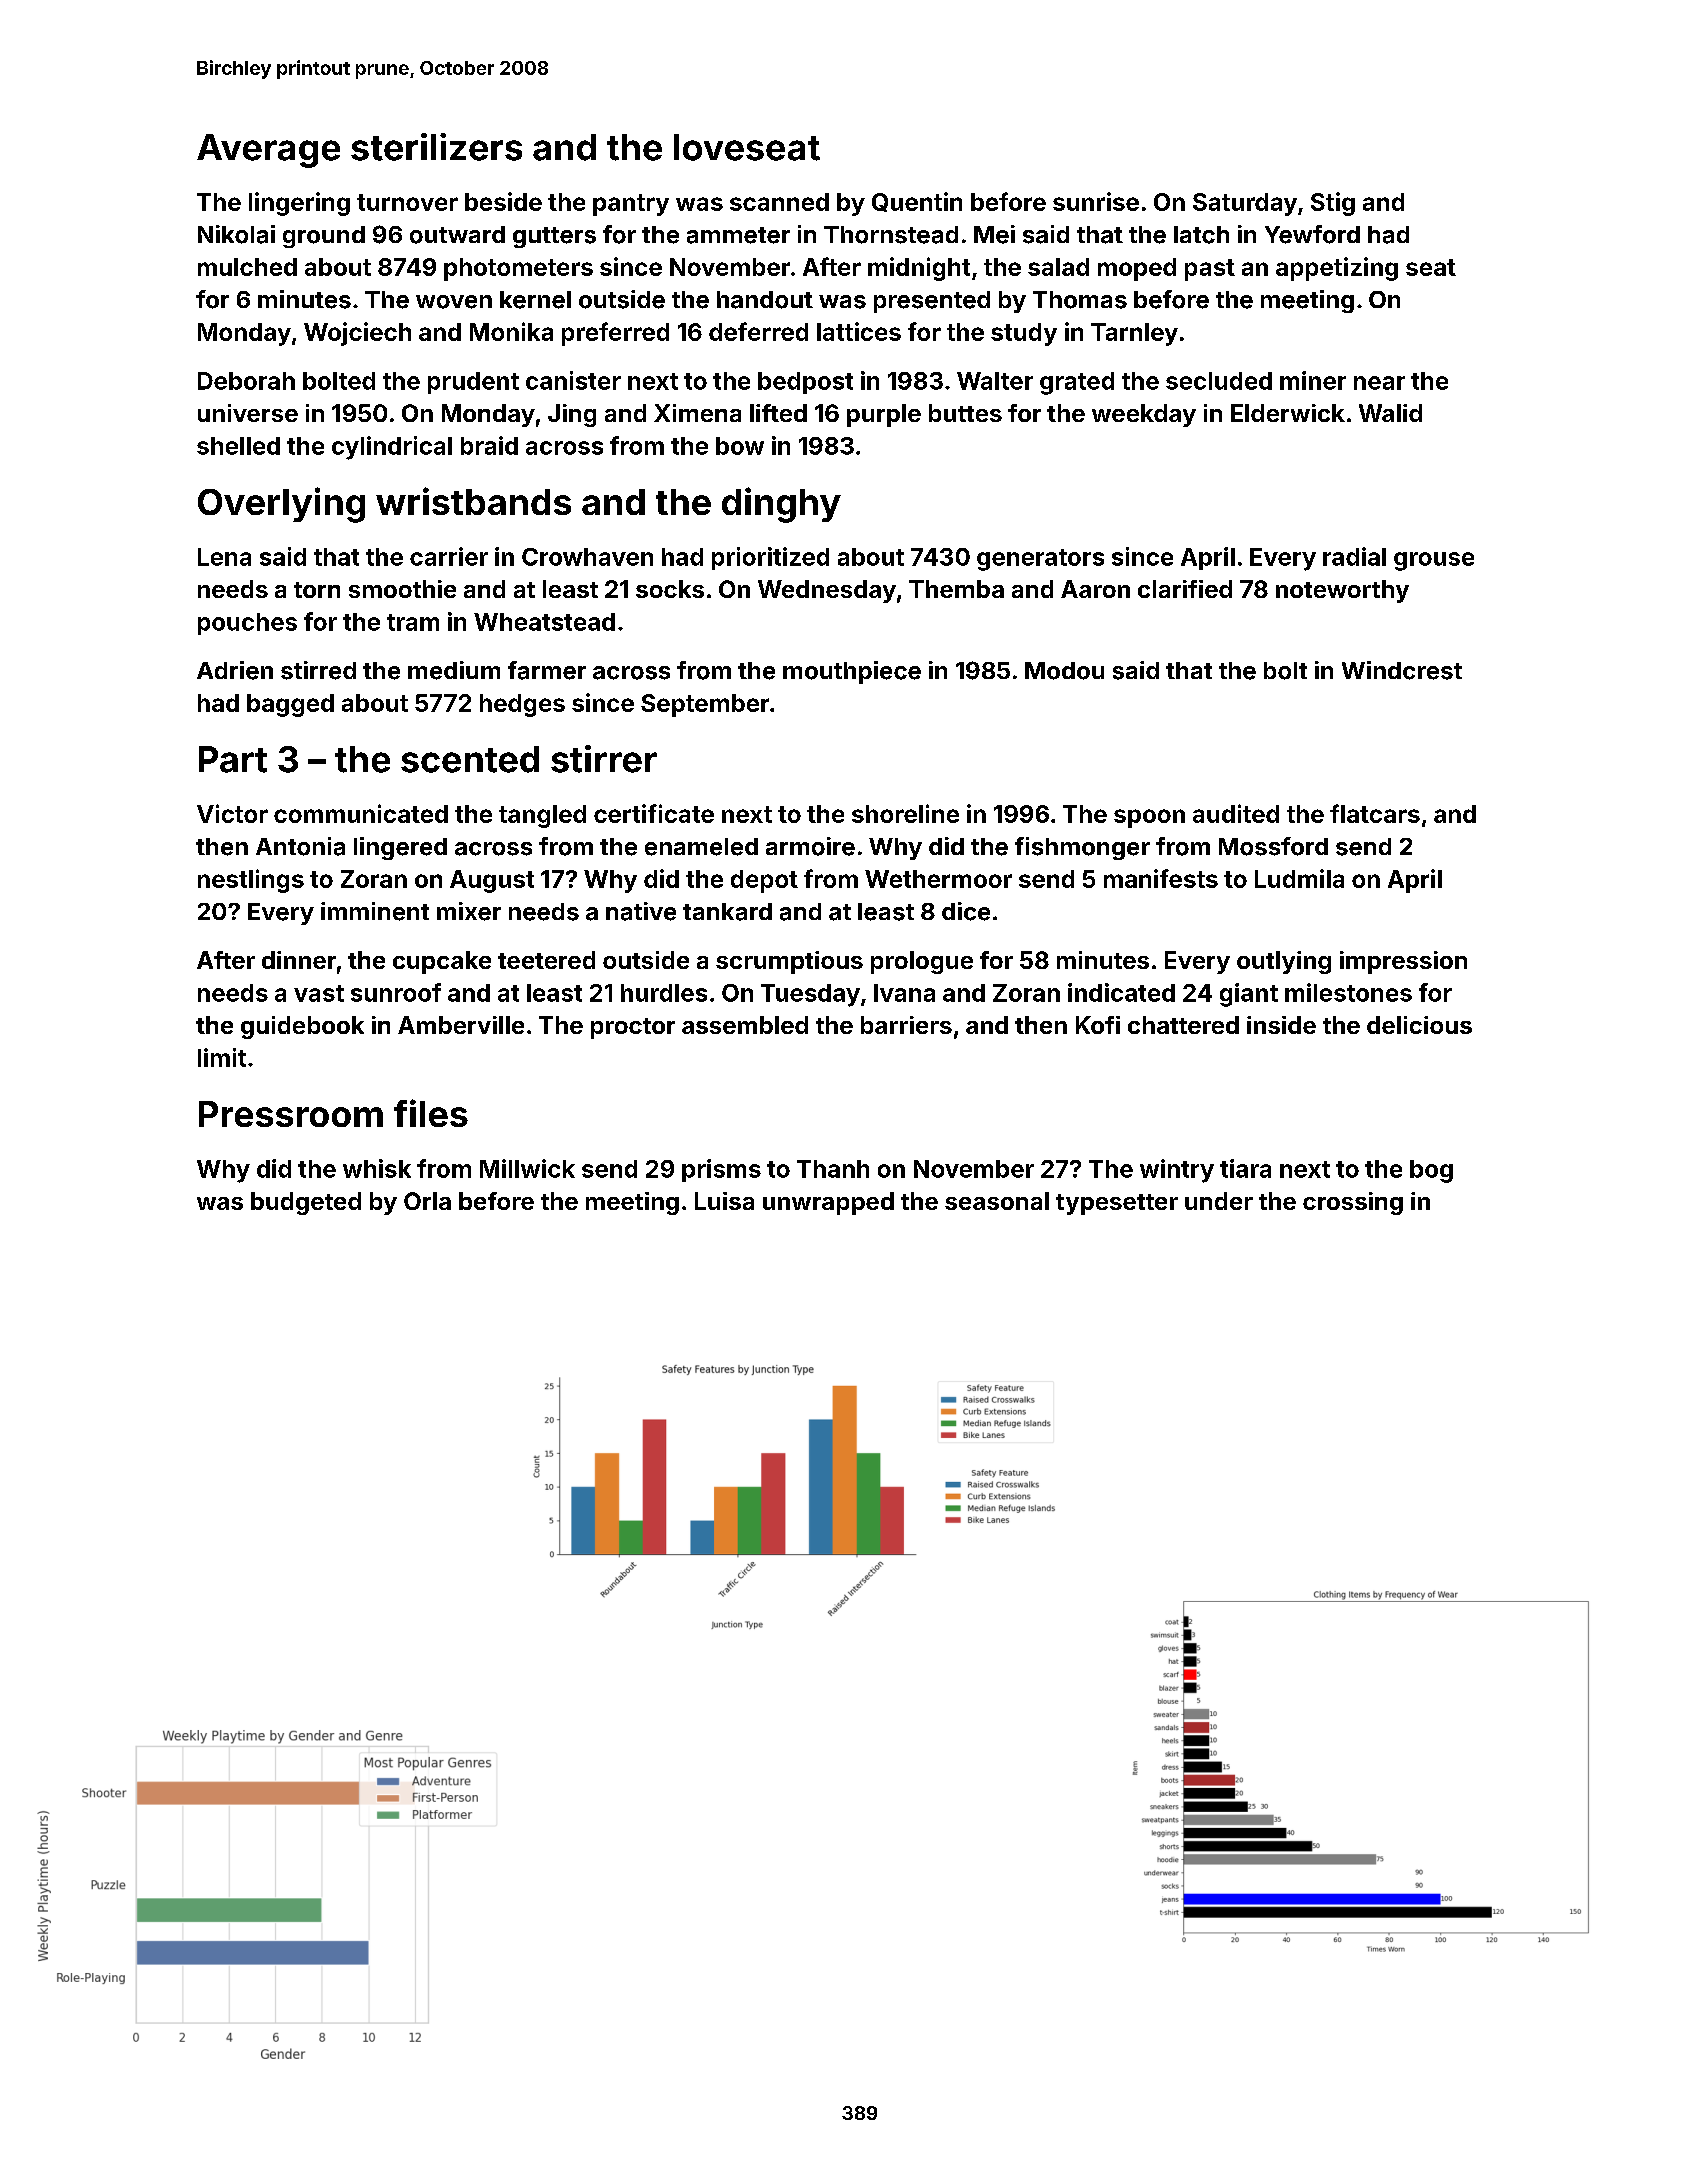 The image size is (1683, 2178). What do you see at coordinates (1024, 334) in the image?
I see `study` at bounding box center [1024, 334].
